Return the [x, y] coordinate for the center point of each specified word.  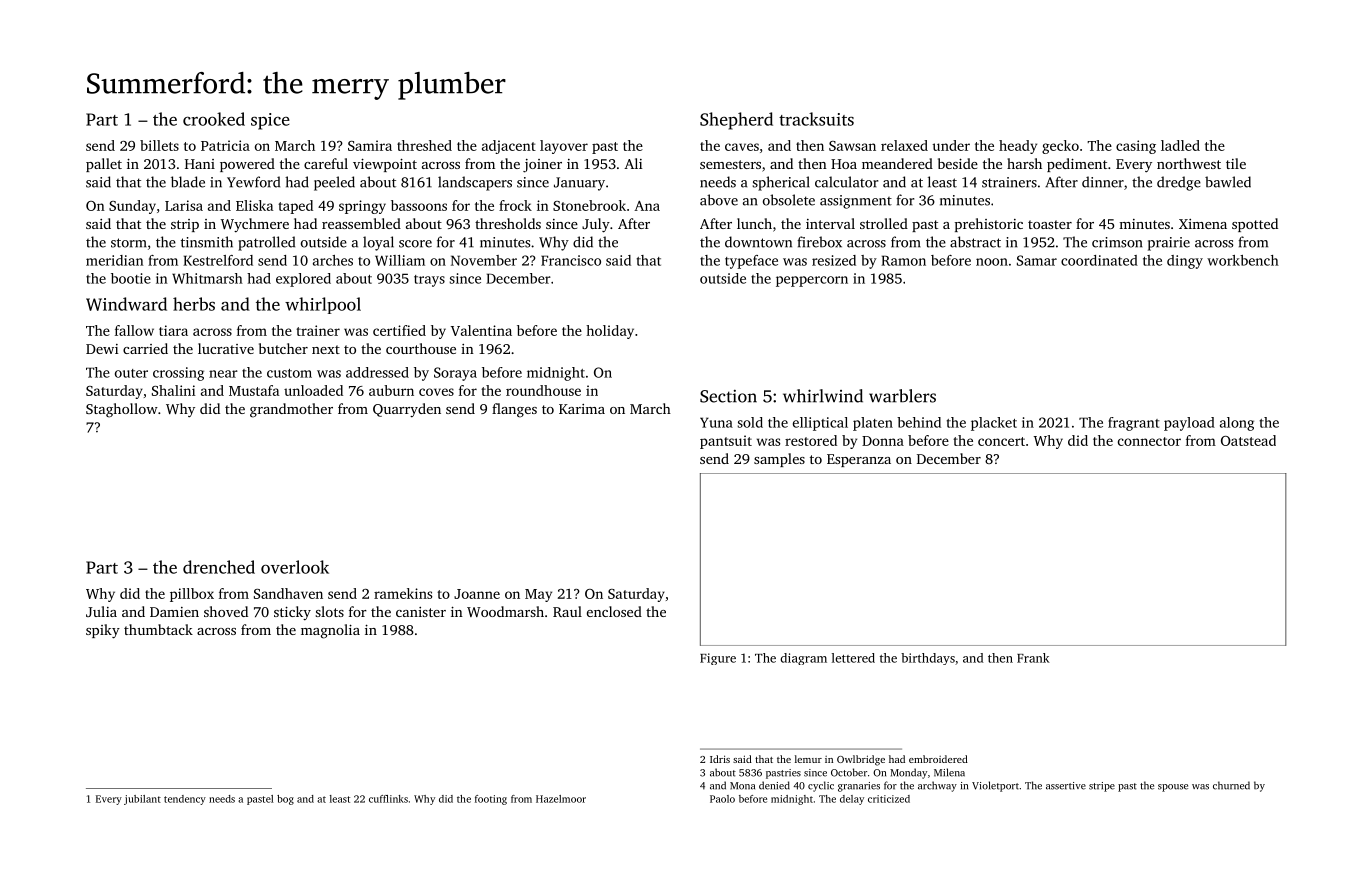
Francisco [571, 260]
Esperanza [859, 460]
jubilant [142, 800]
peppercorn [812, 281]
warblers [902, 396]
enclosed [614, 611]
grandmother [291, 410]
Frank [1033, 658]
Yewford [253, 182]
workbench [1243, 260]
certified [399, 330]
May [538, 595]
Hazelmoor [561, 799]
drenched [219, 567]
